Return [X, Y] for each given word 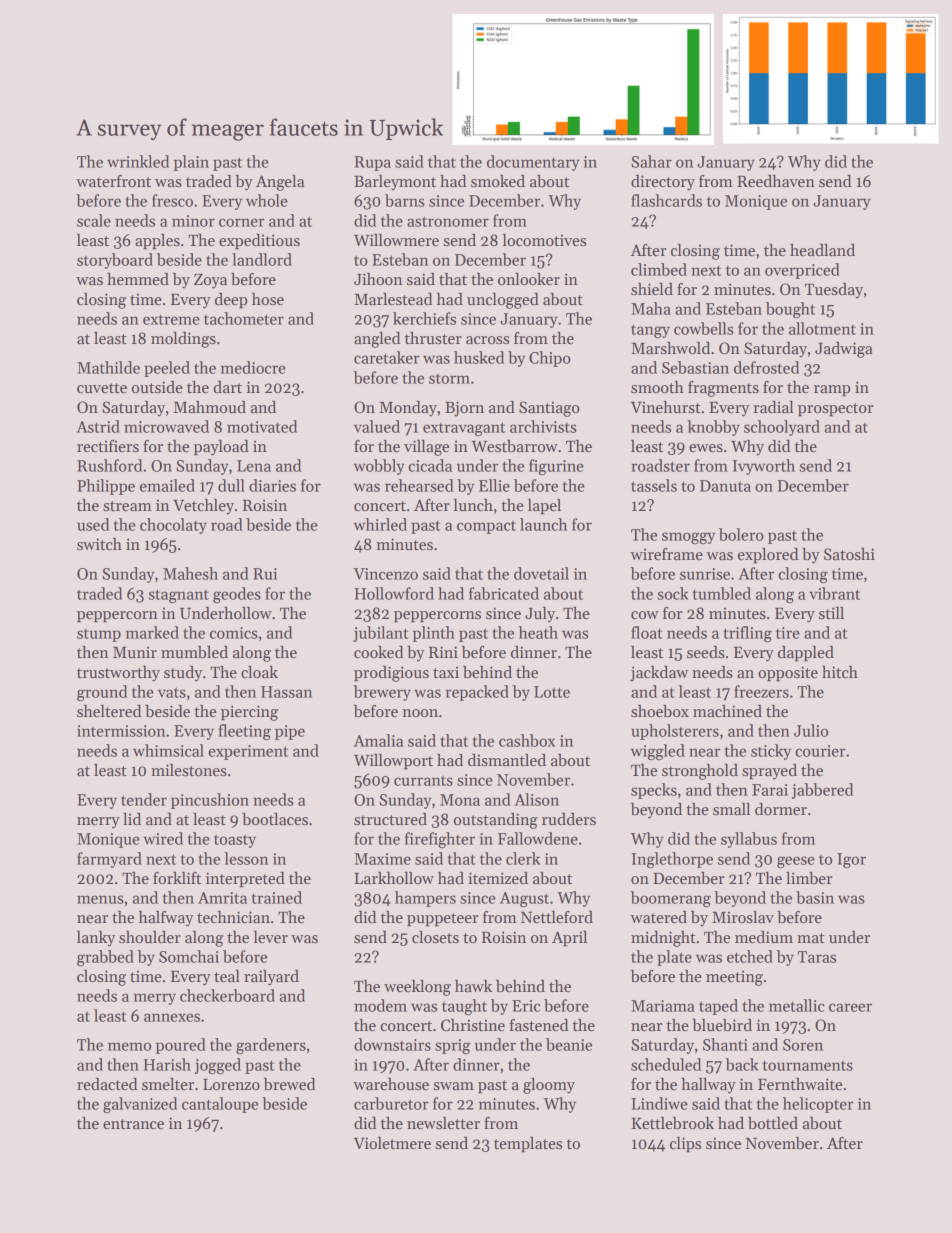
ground [102, 693]
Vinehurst [666, 407]
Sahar [651, 161]
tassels [654, 485]
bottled [773, 1123]
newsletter [443, 1123]
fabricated [504, 593]
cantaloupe [220, 1105]
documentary [533, 163]
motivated [262, 426]
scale [94, 220]
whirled [380, 524]
